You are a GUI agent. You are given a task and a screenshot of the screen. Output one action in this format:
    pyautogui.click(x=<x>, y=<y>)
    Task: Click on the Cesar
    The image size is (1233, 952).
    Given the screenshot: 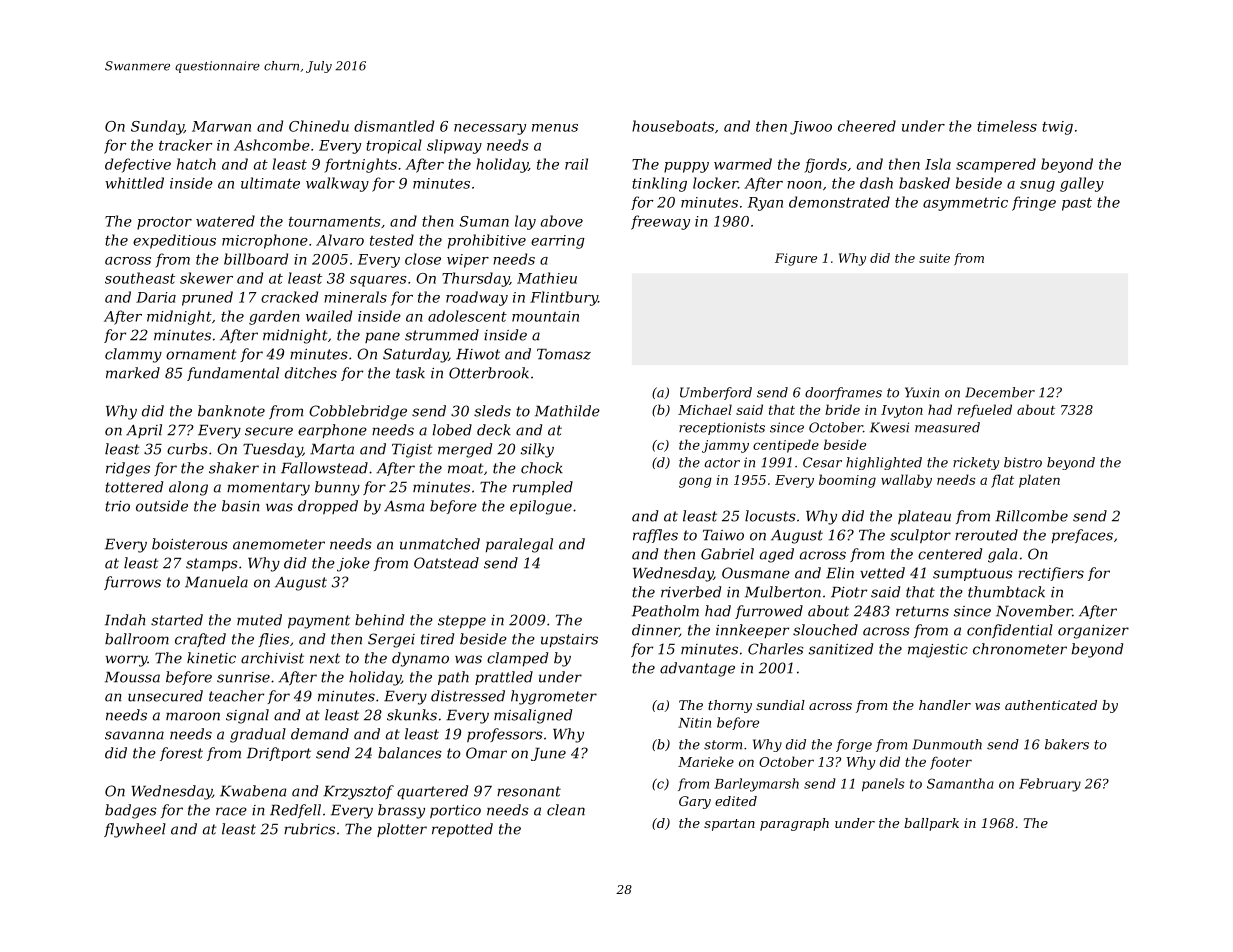 What is the action you would take?
    pyautogui.click(x=822, y=462)
